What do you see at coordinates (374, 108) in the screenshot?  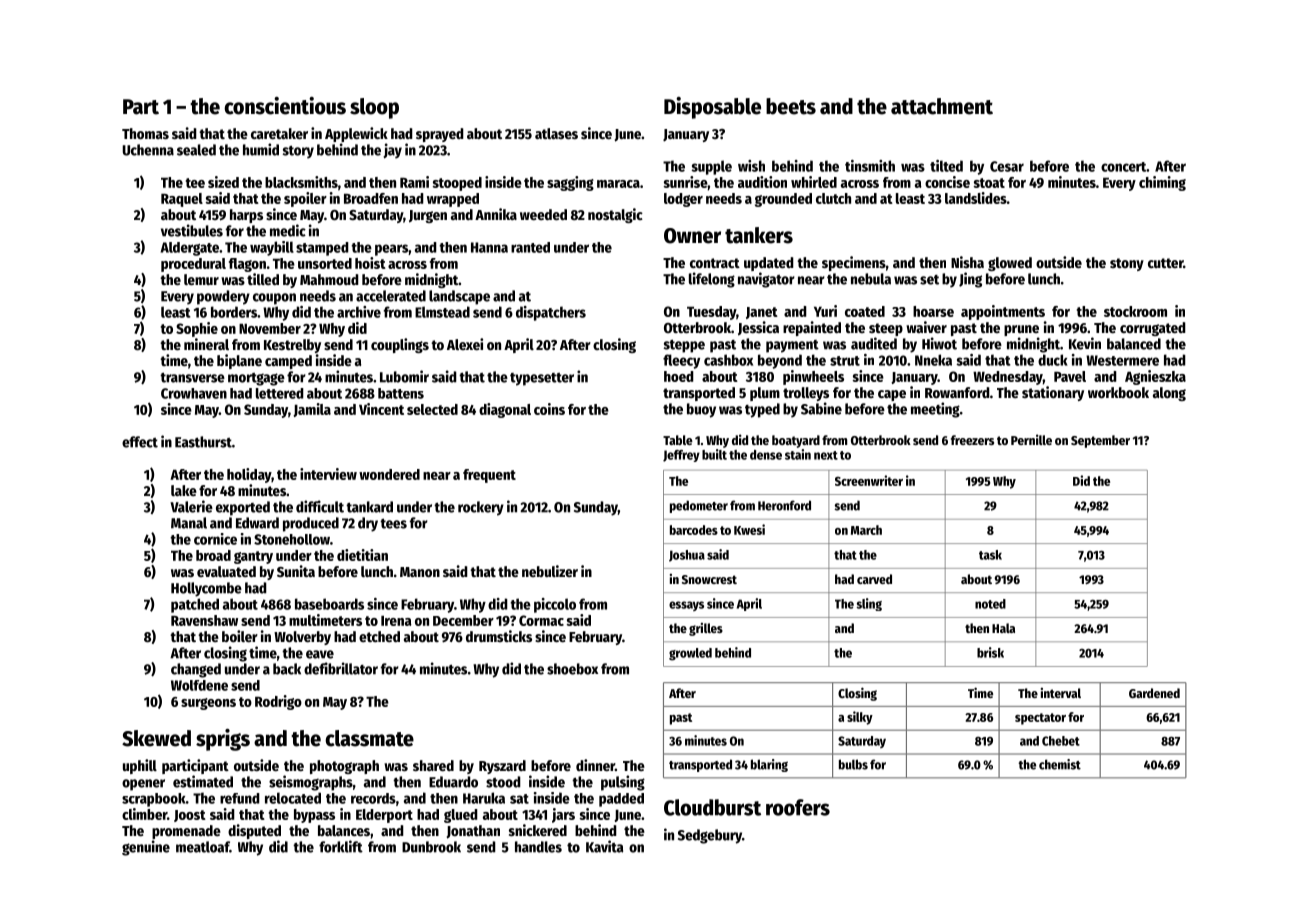 I see `sloop` at bounding box center [374, 108].
